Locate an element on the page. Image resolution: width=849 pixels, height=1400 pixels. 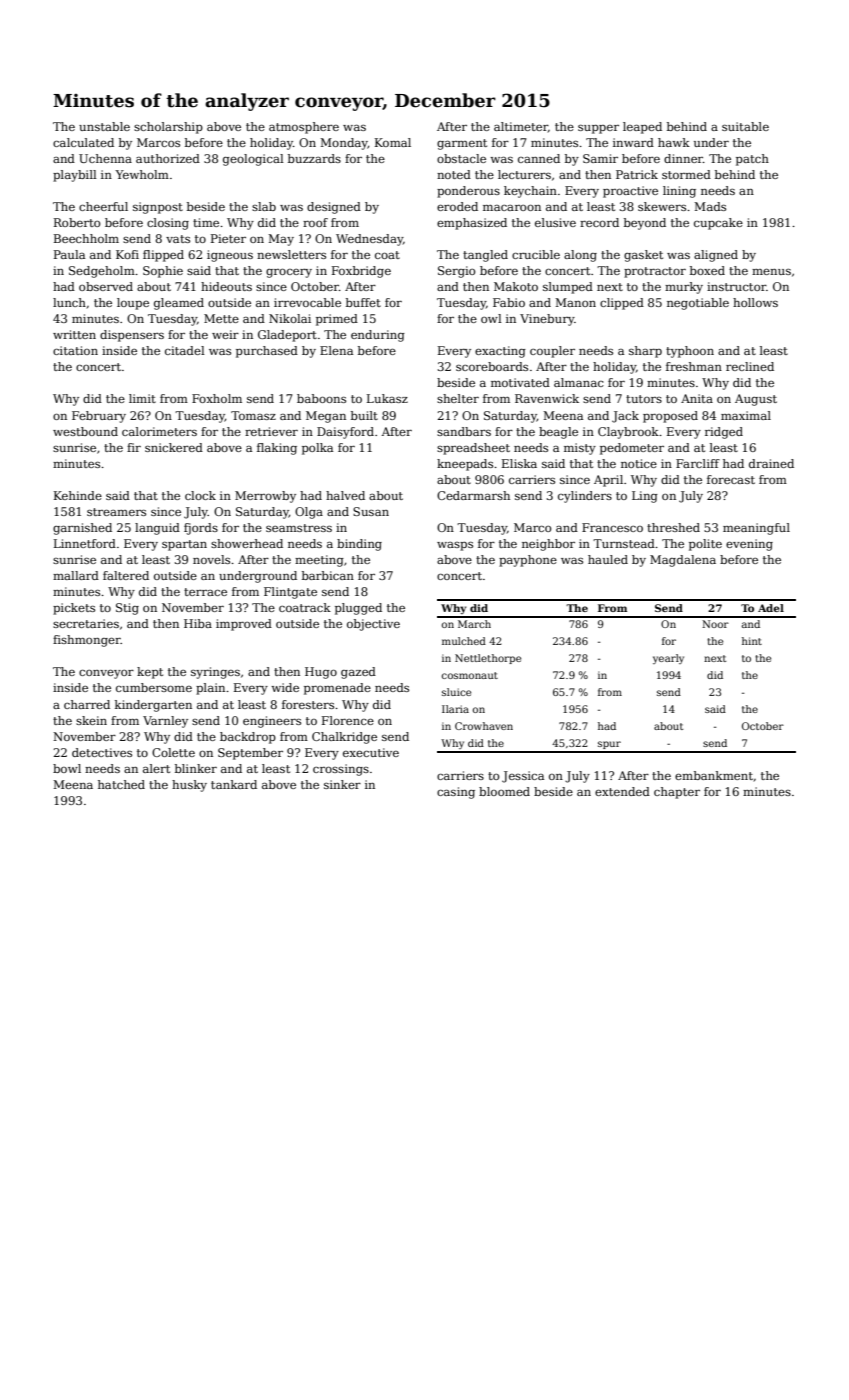
geological is located at coordinates (253, 160).
